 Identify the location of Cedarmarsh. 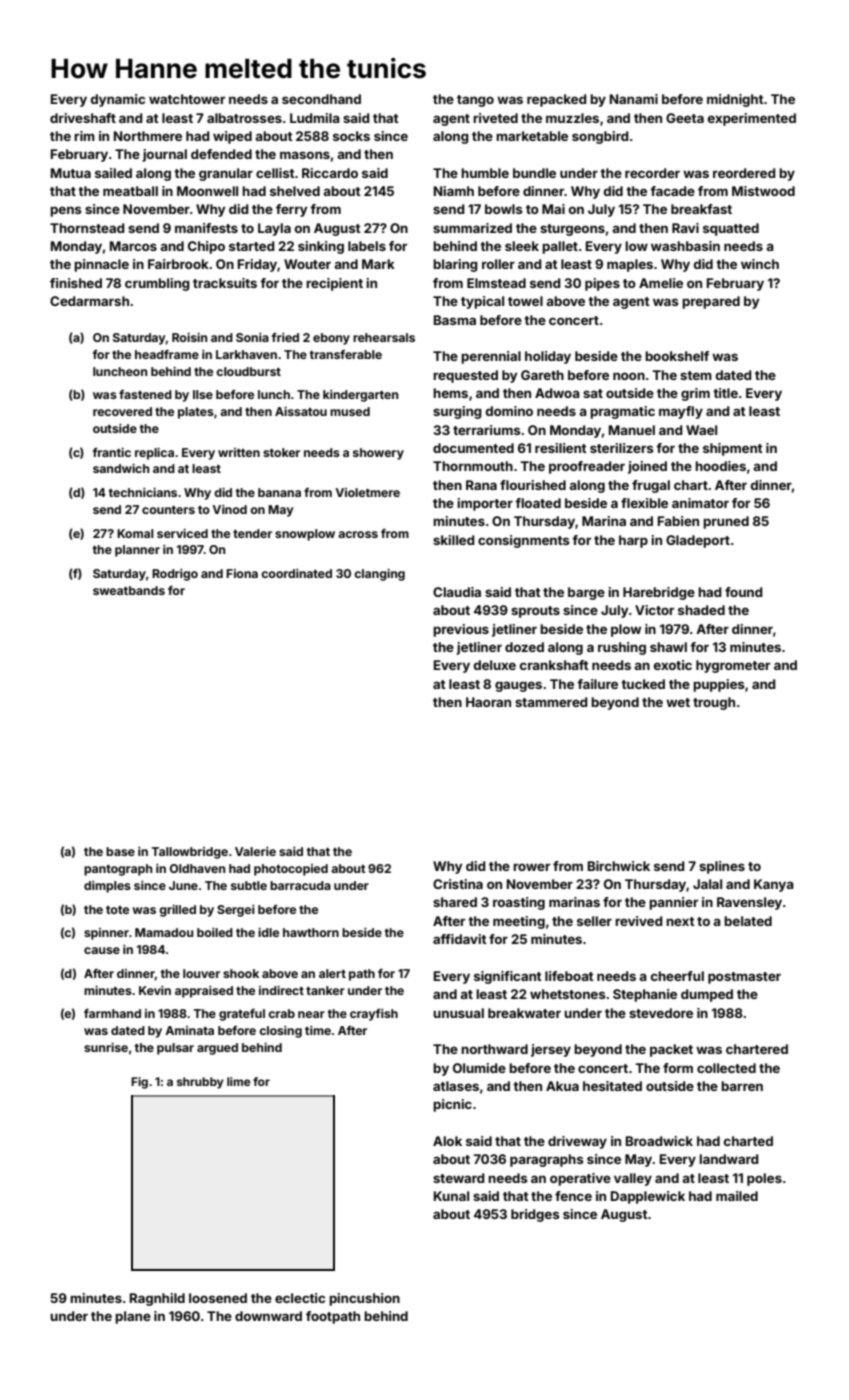
(89, 301).
